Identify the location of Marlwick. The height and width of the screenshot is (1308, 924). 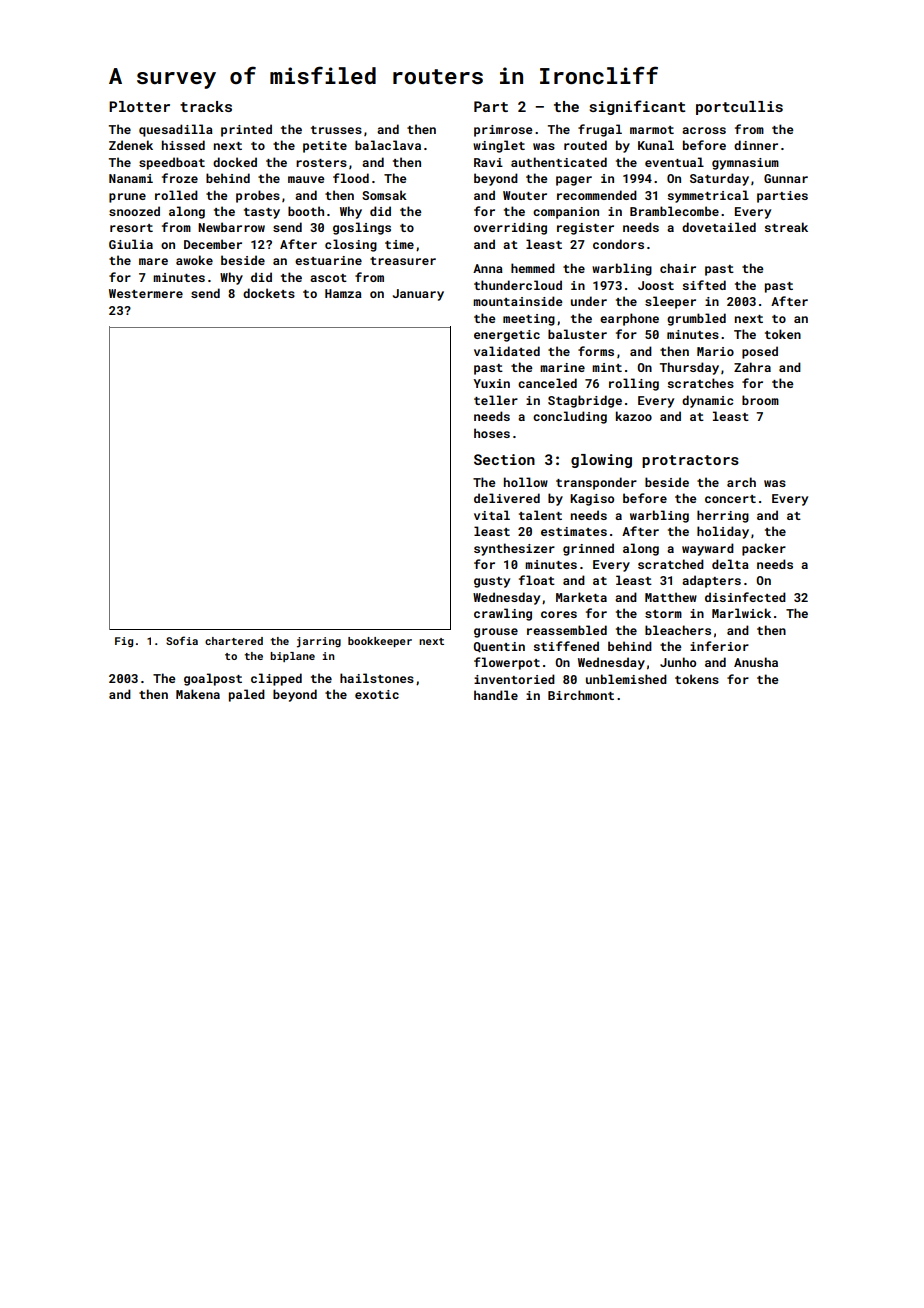
(741, 613).
